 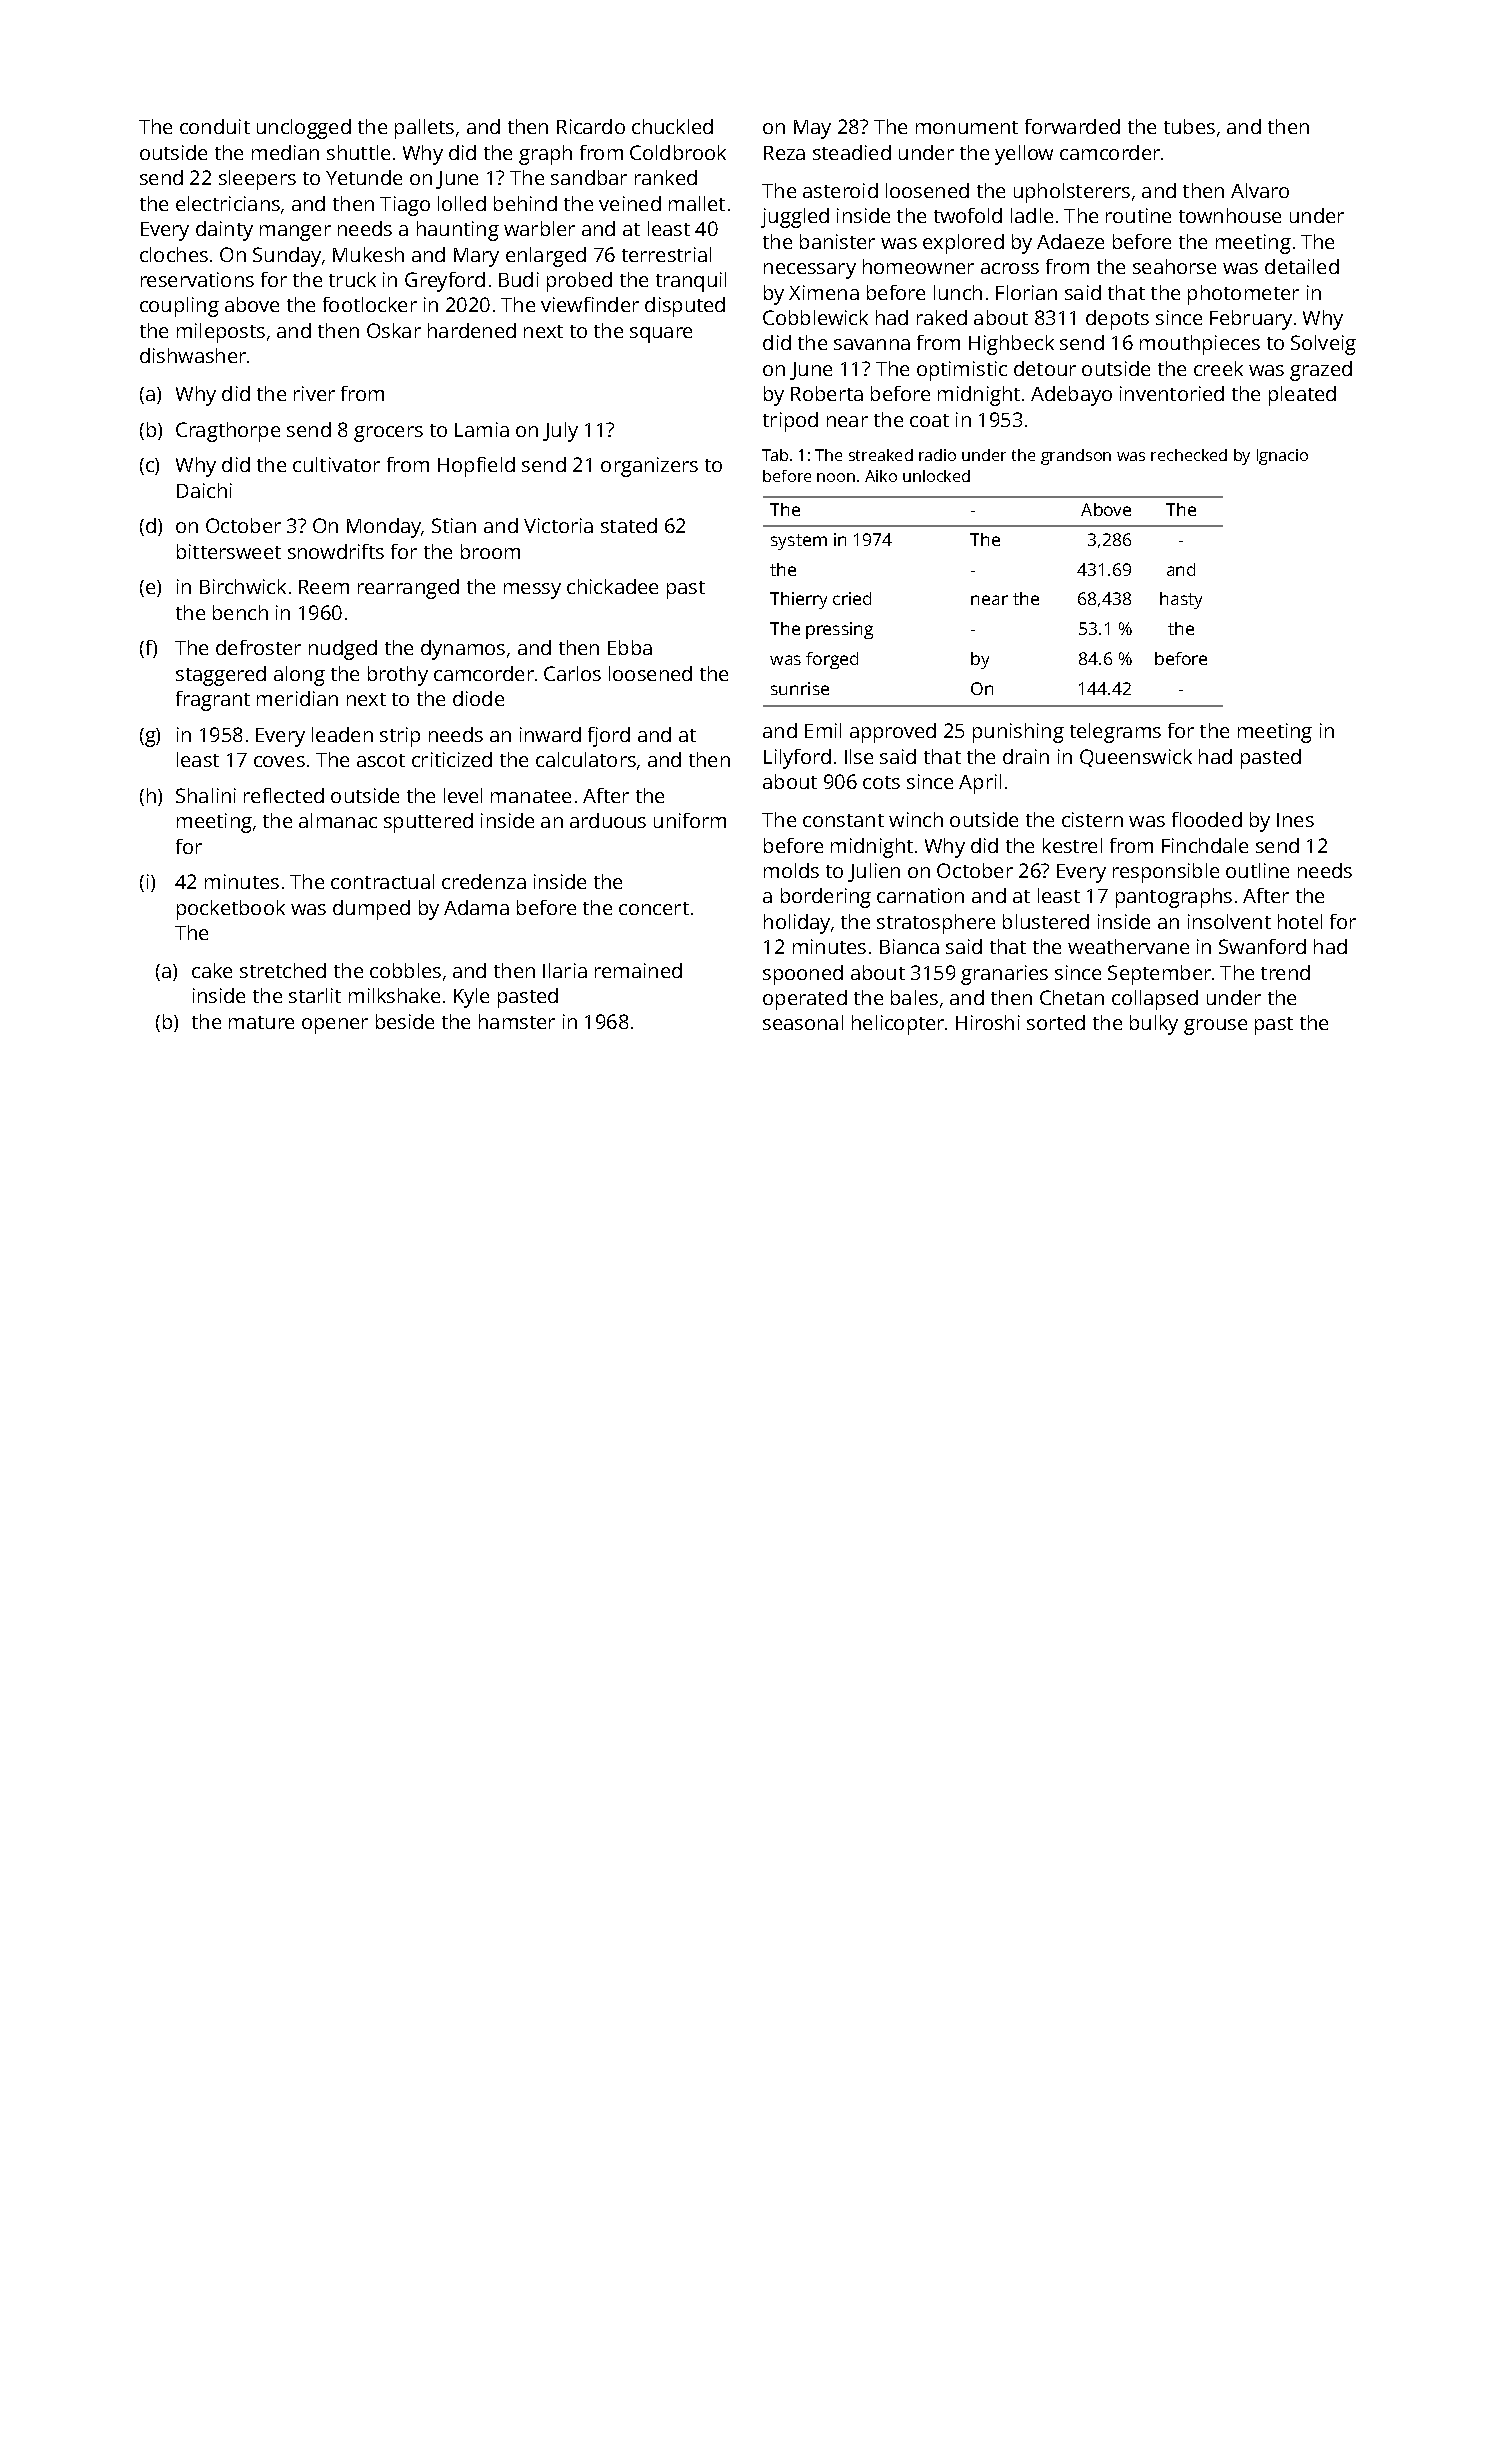 What do you see at coordinates (1302, 266) in the screenshot?
I see `detailed` at bounding box center [1302, 266].
